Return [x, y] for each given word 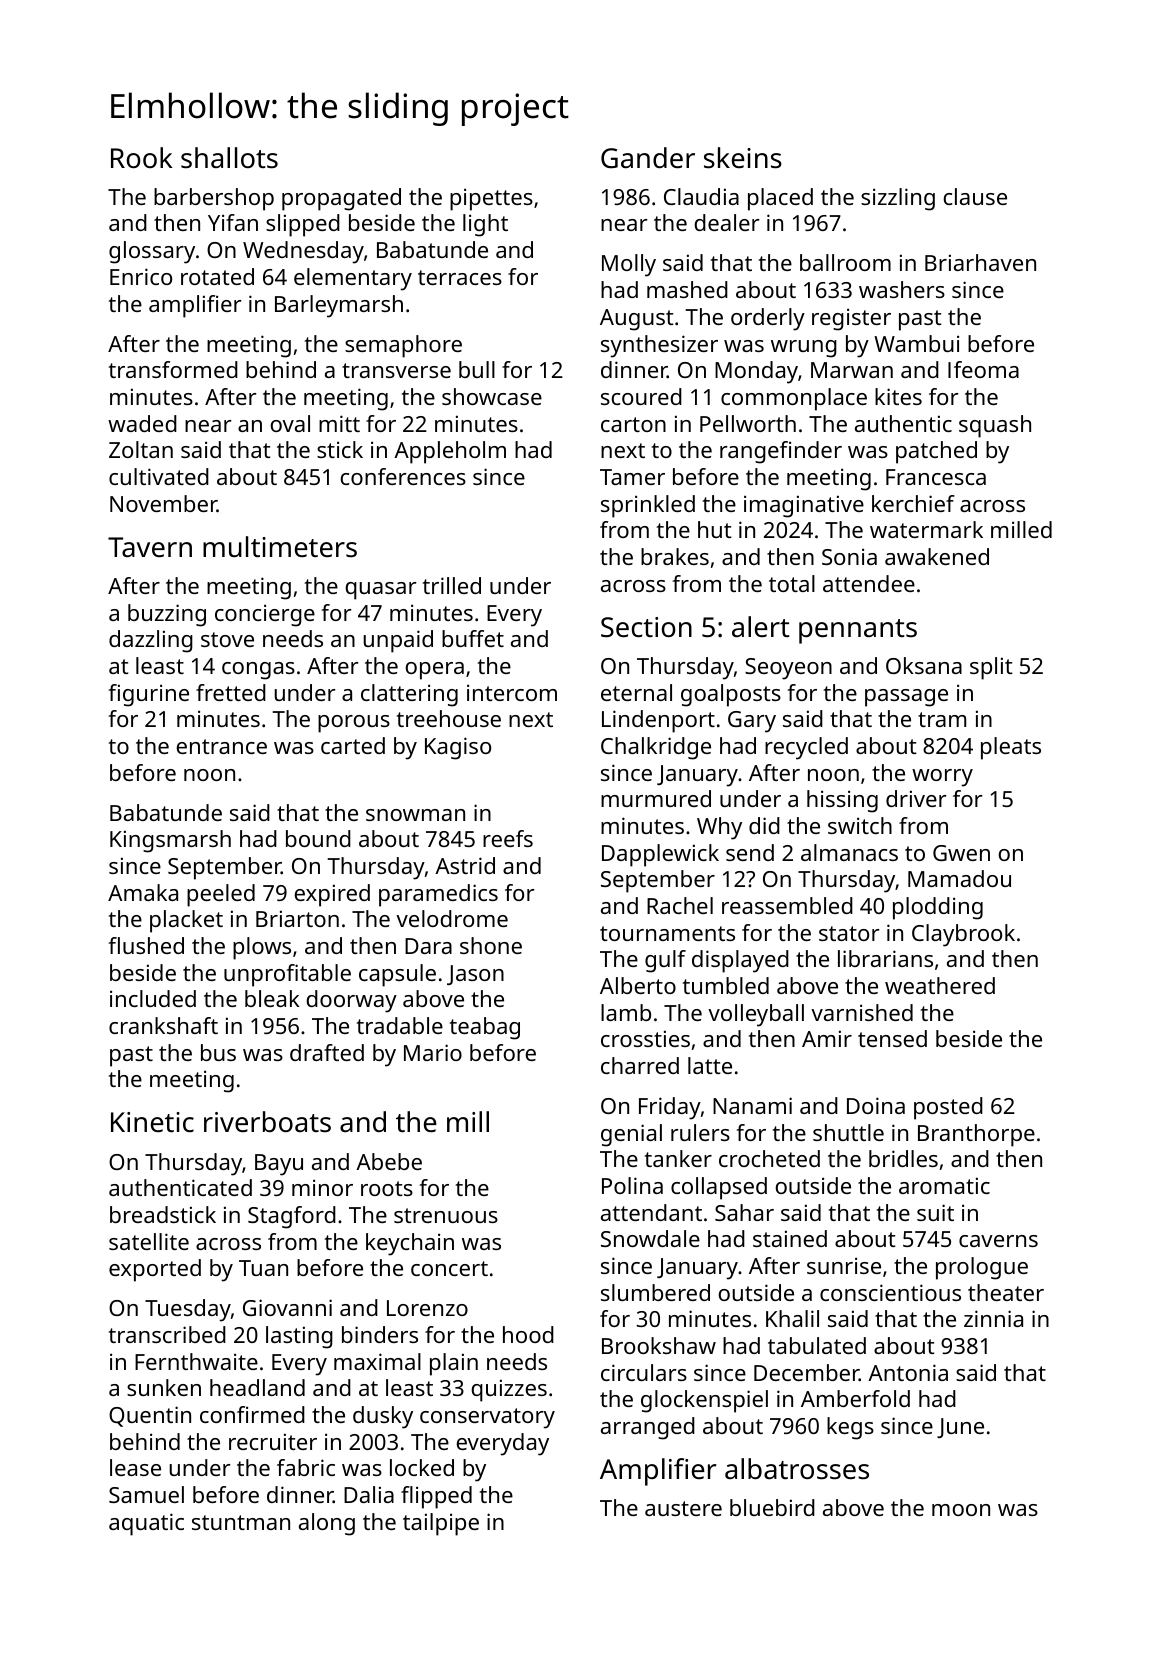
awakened [937, 556]
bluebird [772, 1507]
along [327, 1524]
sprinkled [648, 506]
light [485, 225]
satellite [149, 1241]
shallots [229, 158]
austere [683, 1508]
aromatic [944, 1185]
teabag [485, 1028]
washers [902, 289]
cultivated [159, 476]
